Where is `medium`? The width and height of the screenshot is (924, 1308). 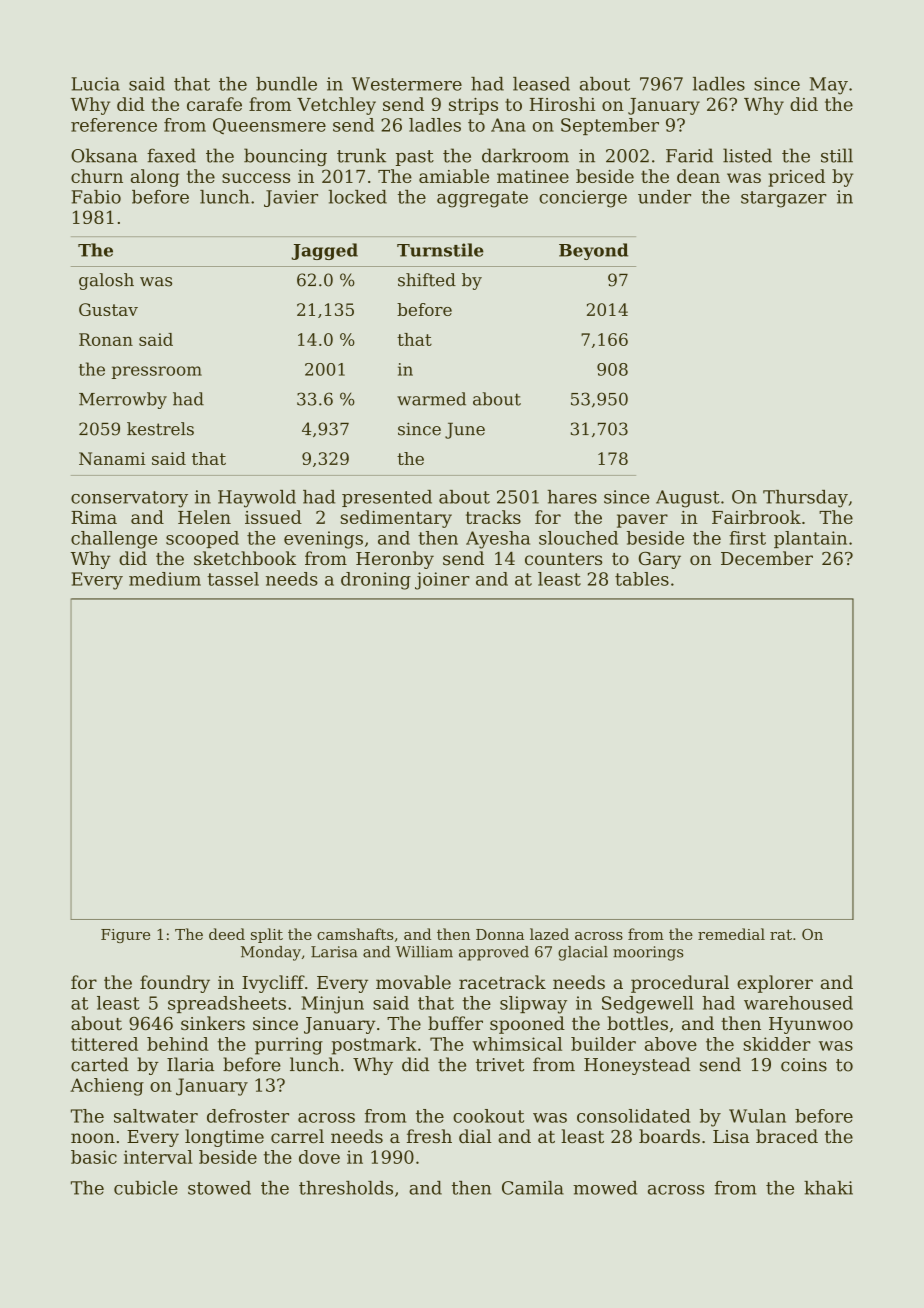
medium is located at coordinates (165, 579).
